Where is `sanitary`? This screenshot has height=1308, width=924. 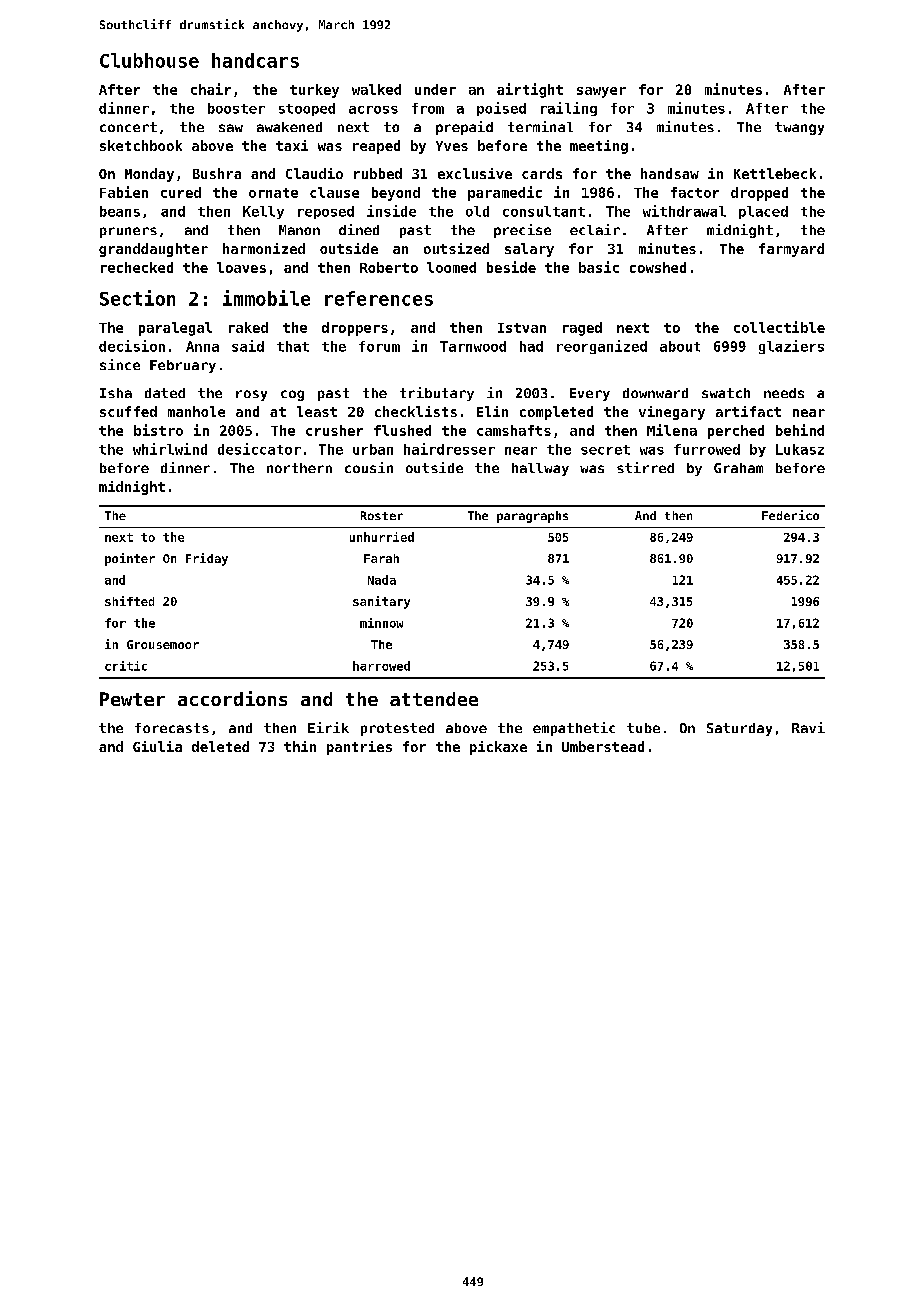 sanitary is located at coordinates (381, 602).
